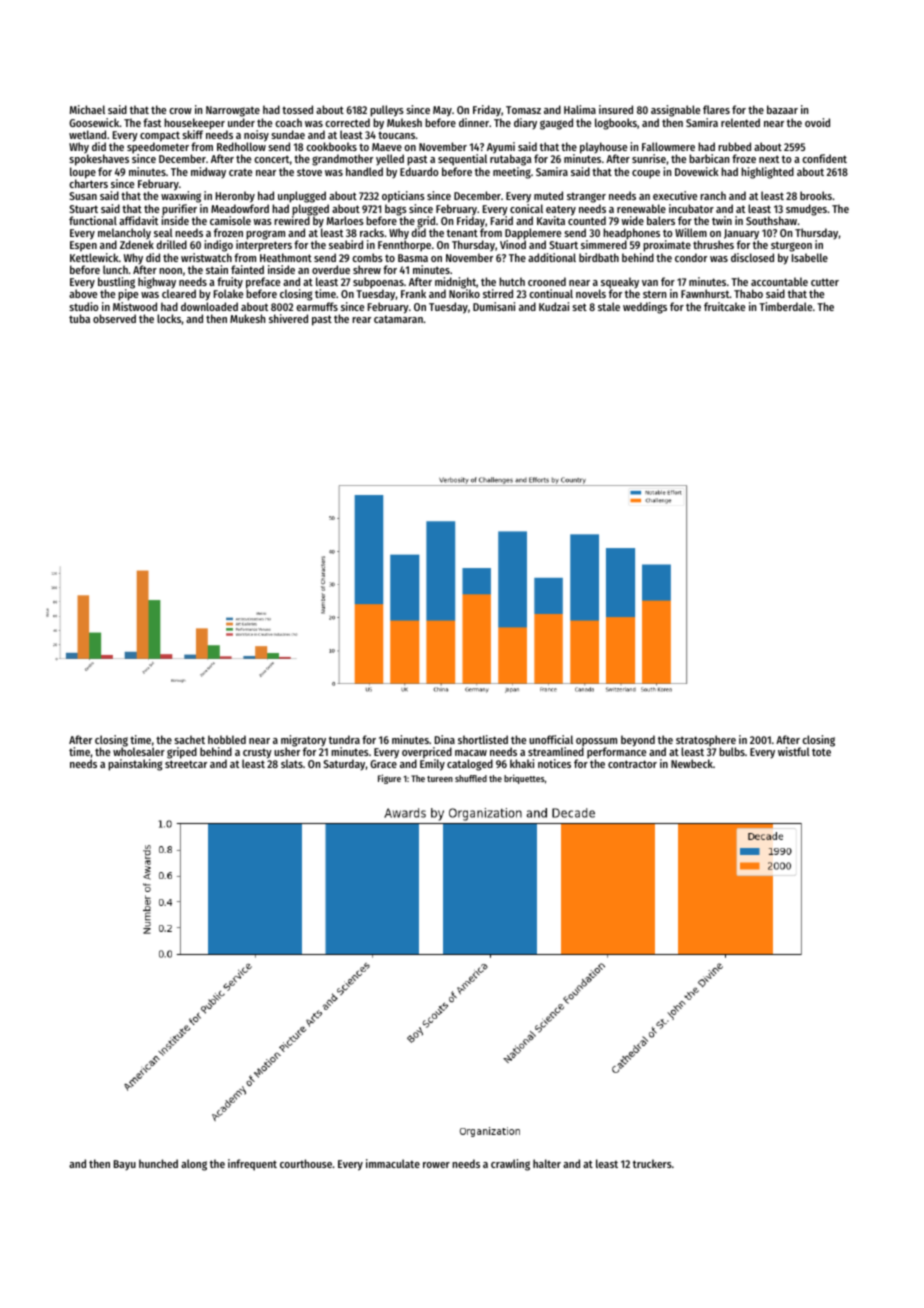  Describe the element at coordinates (510, 1165) in the screenshot. I see `crawling` at that location.
